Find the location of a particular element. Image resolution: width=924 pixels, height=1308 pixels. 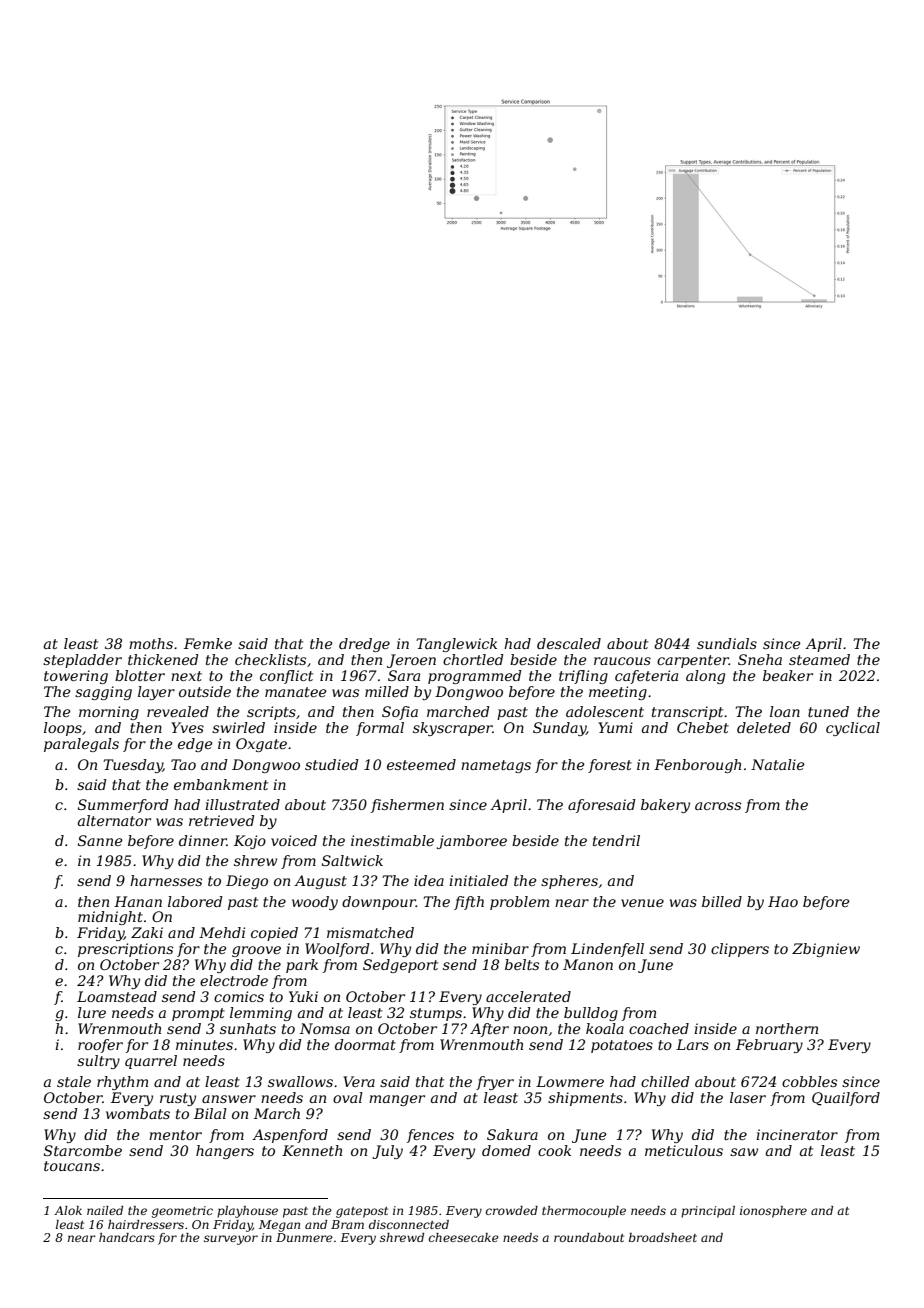

moths is located at coordinates (151, 643).
